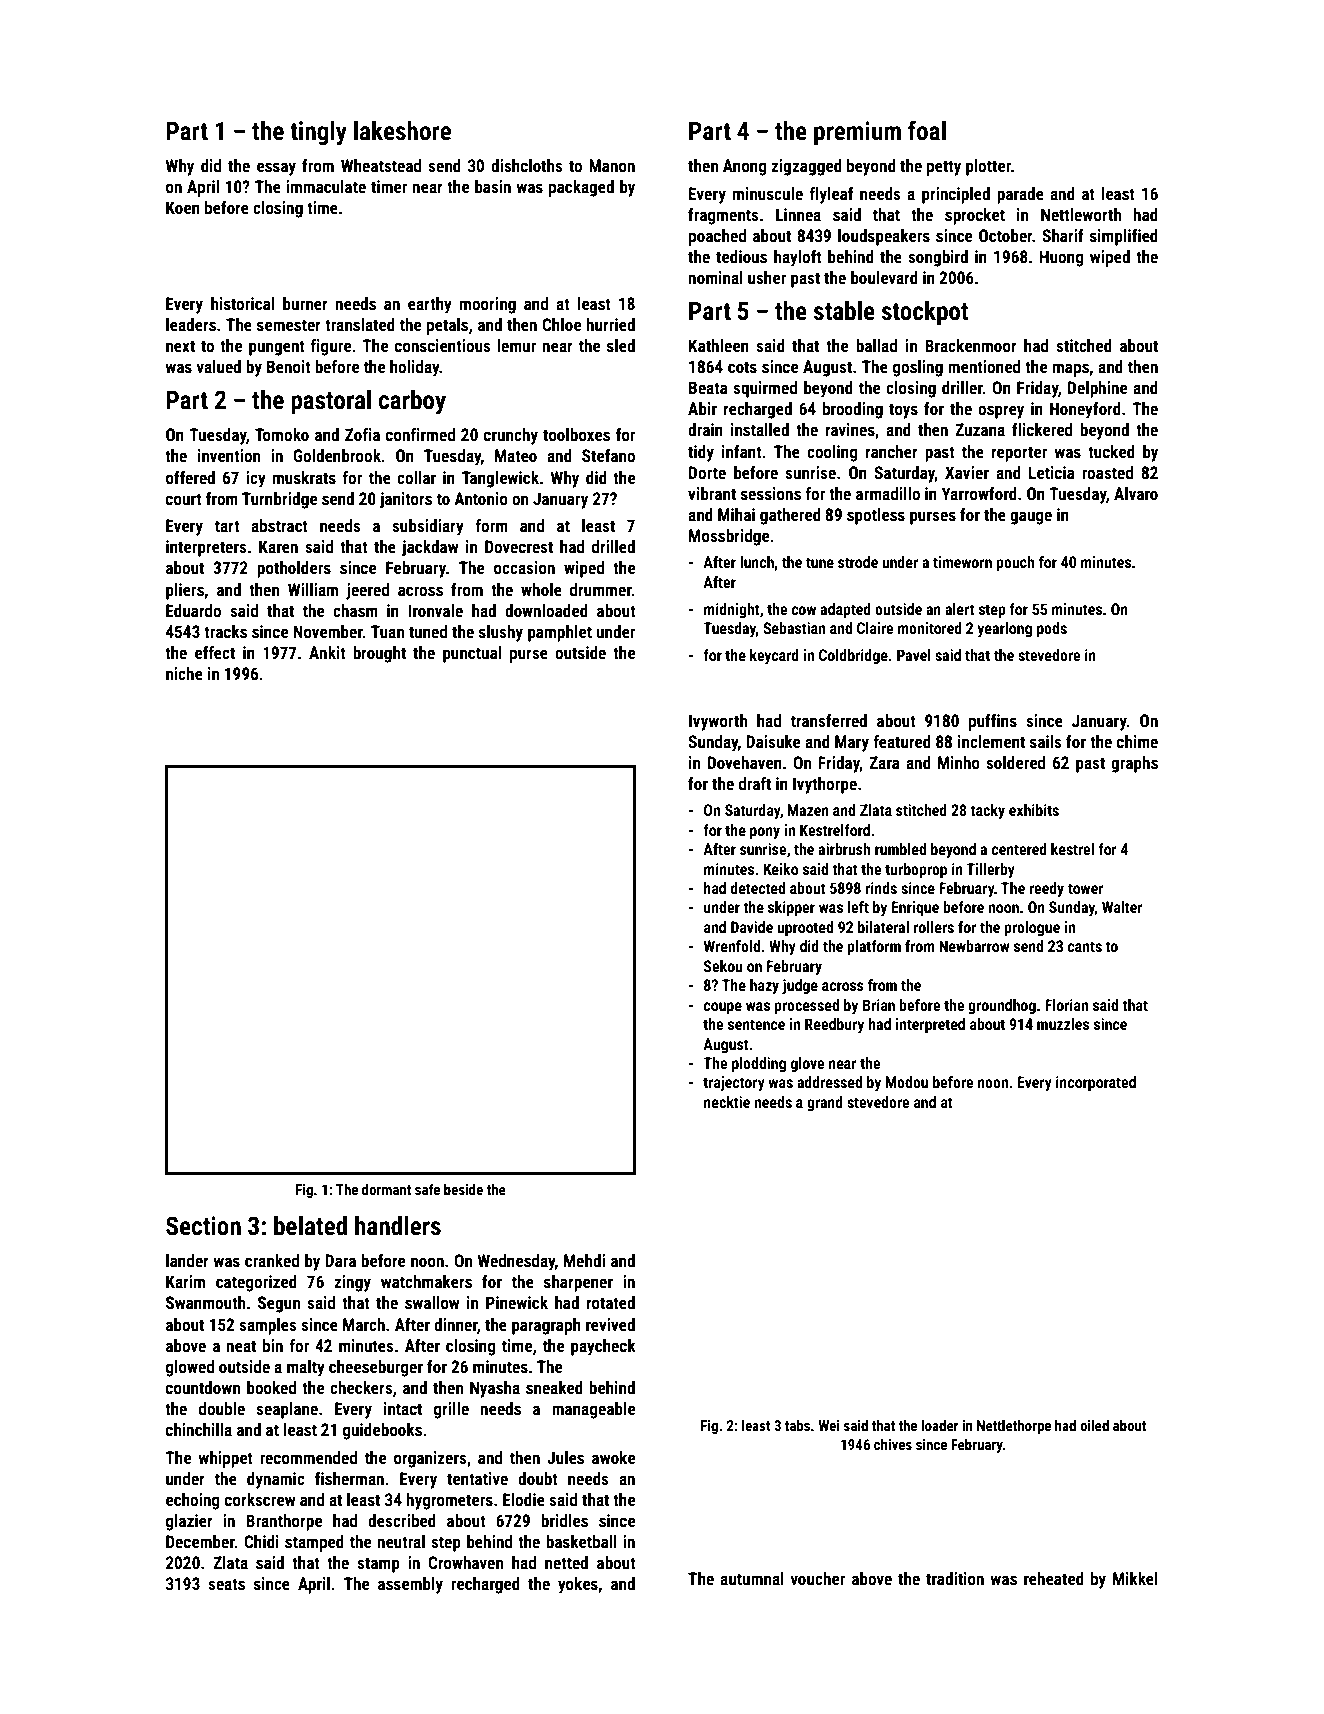  What do you see at coordinates (927, 131) in the screenshot?
I see `foal` at bounding box center [927, 131].
